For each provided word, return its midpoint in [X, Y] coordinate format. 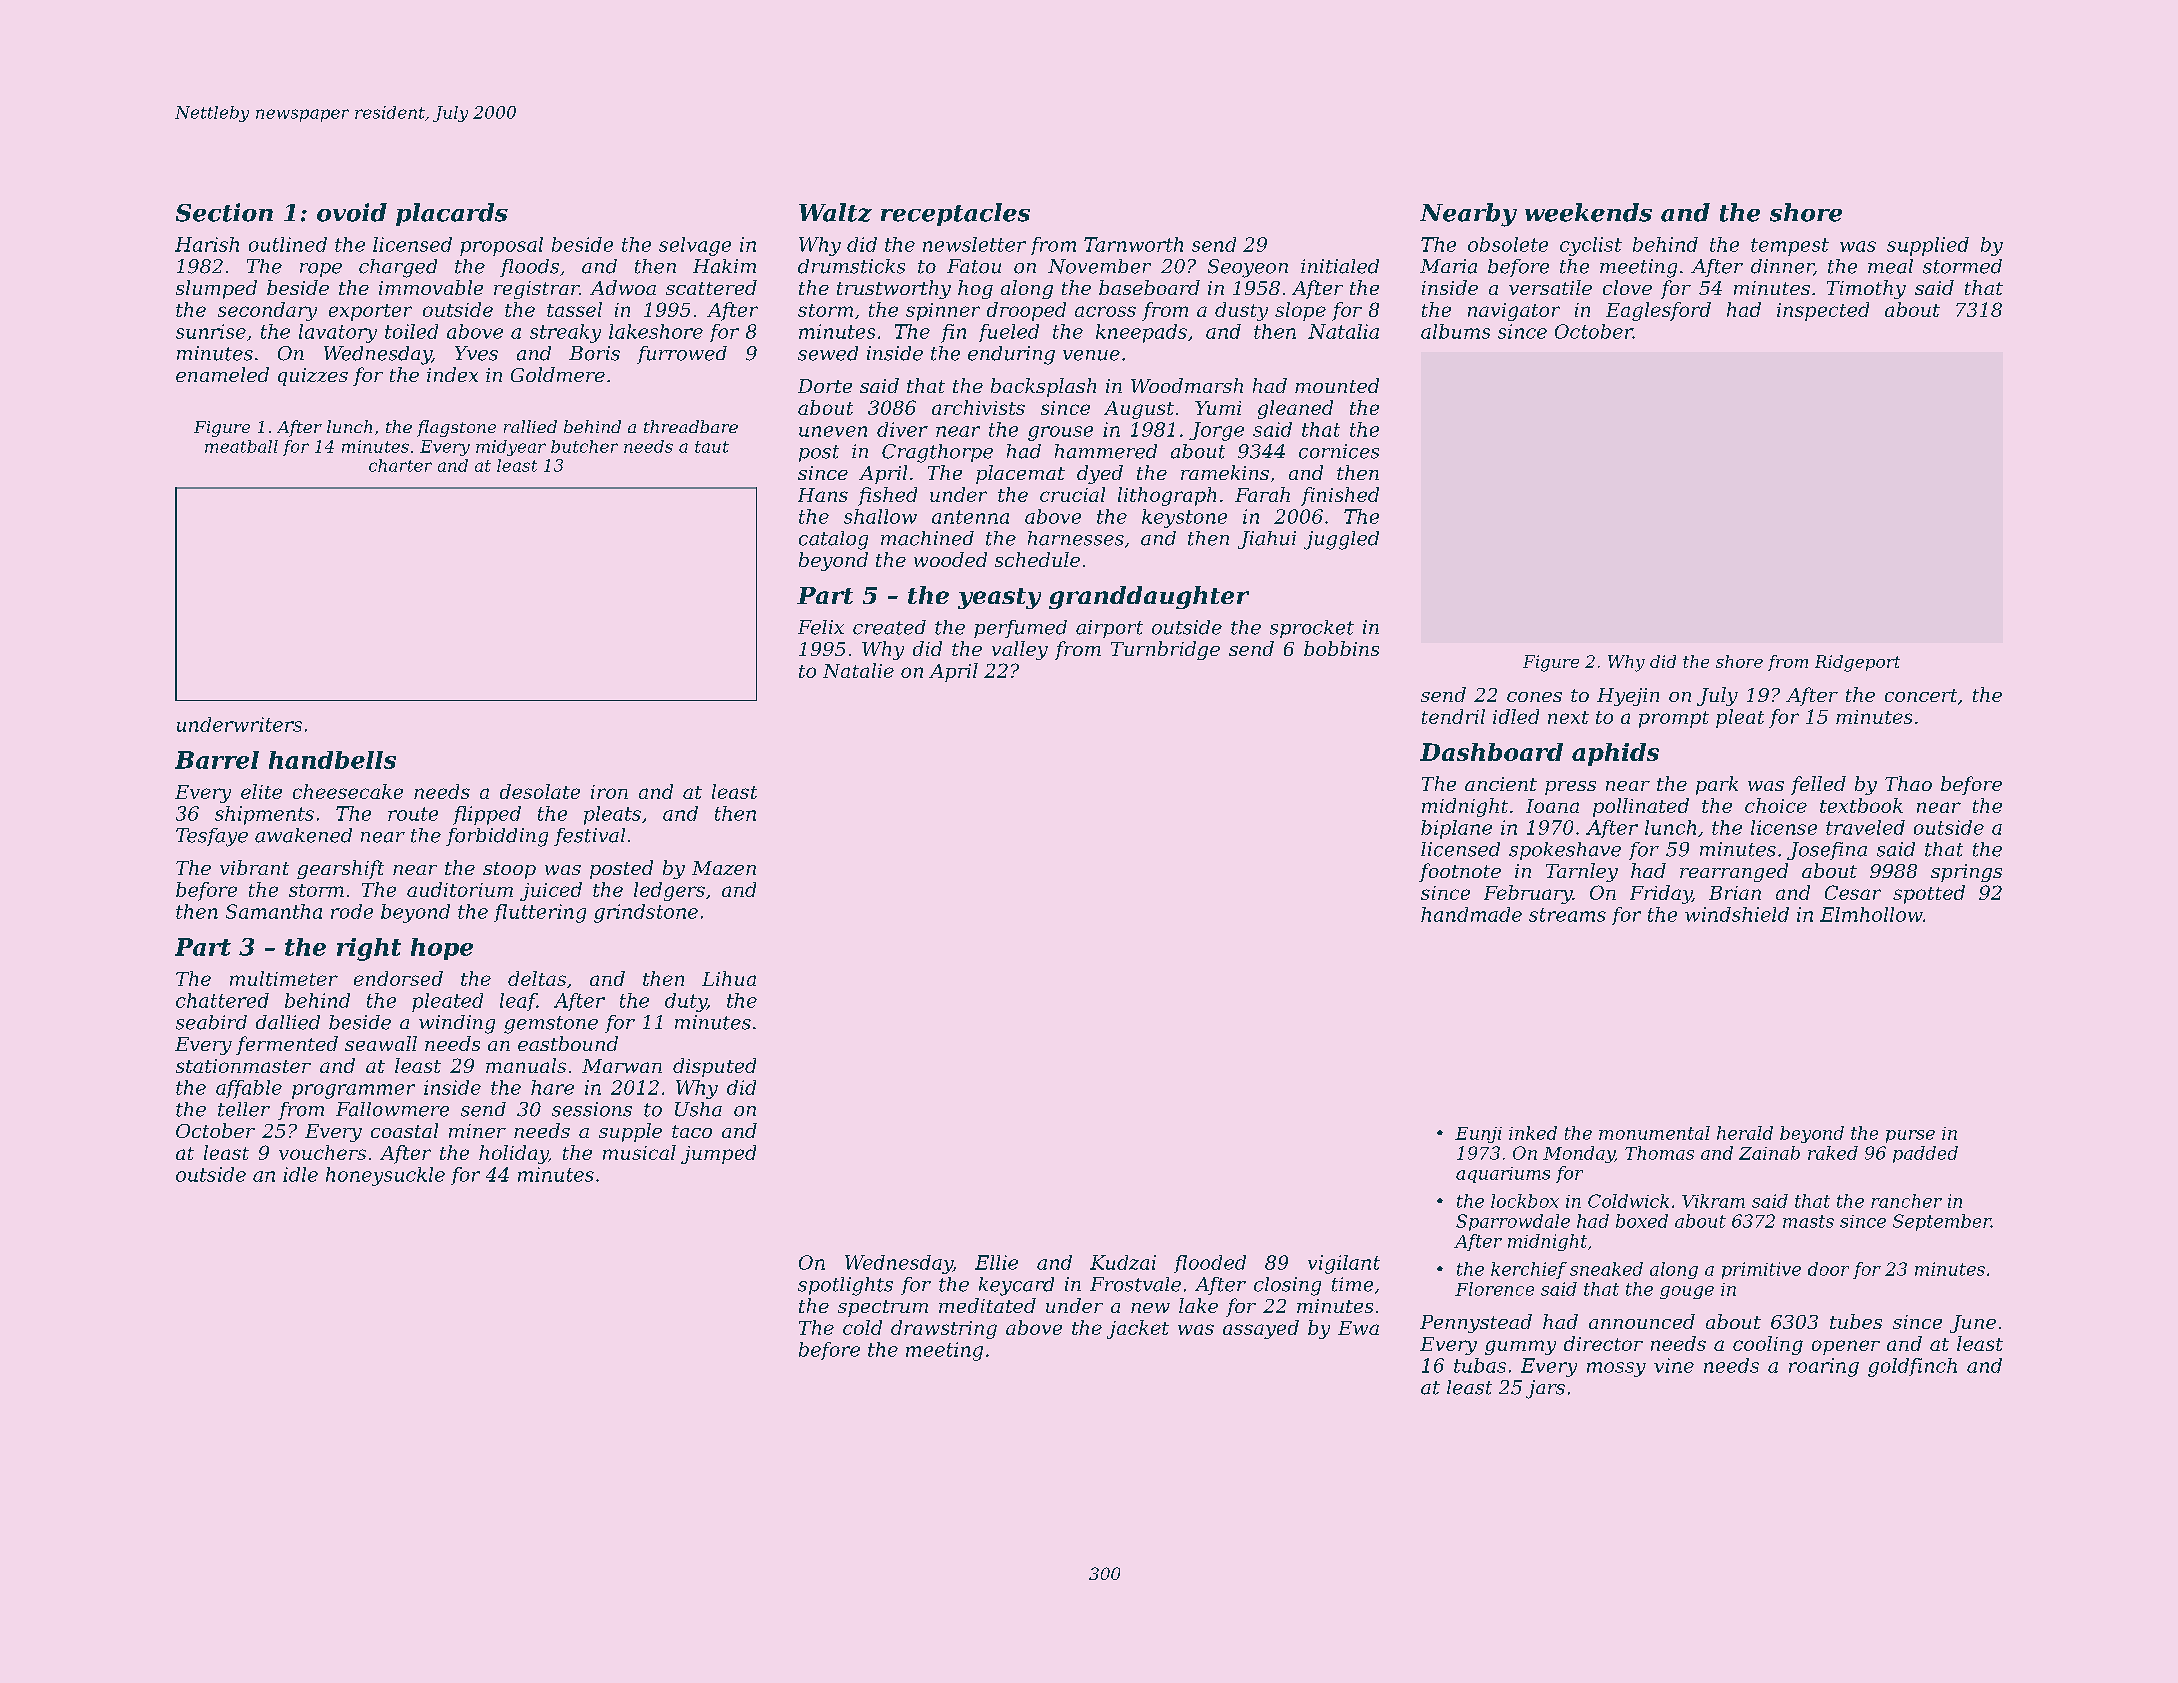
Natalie [858, 670]
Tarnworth [1133, 244]
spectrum [883, 1308]
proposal [501, 246]
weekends [1588, 212]
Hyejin [1628, 697]
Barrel [217, 760]
